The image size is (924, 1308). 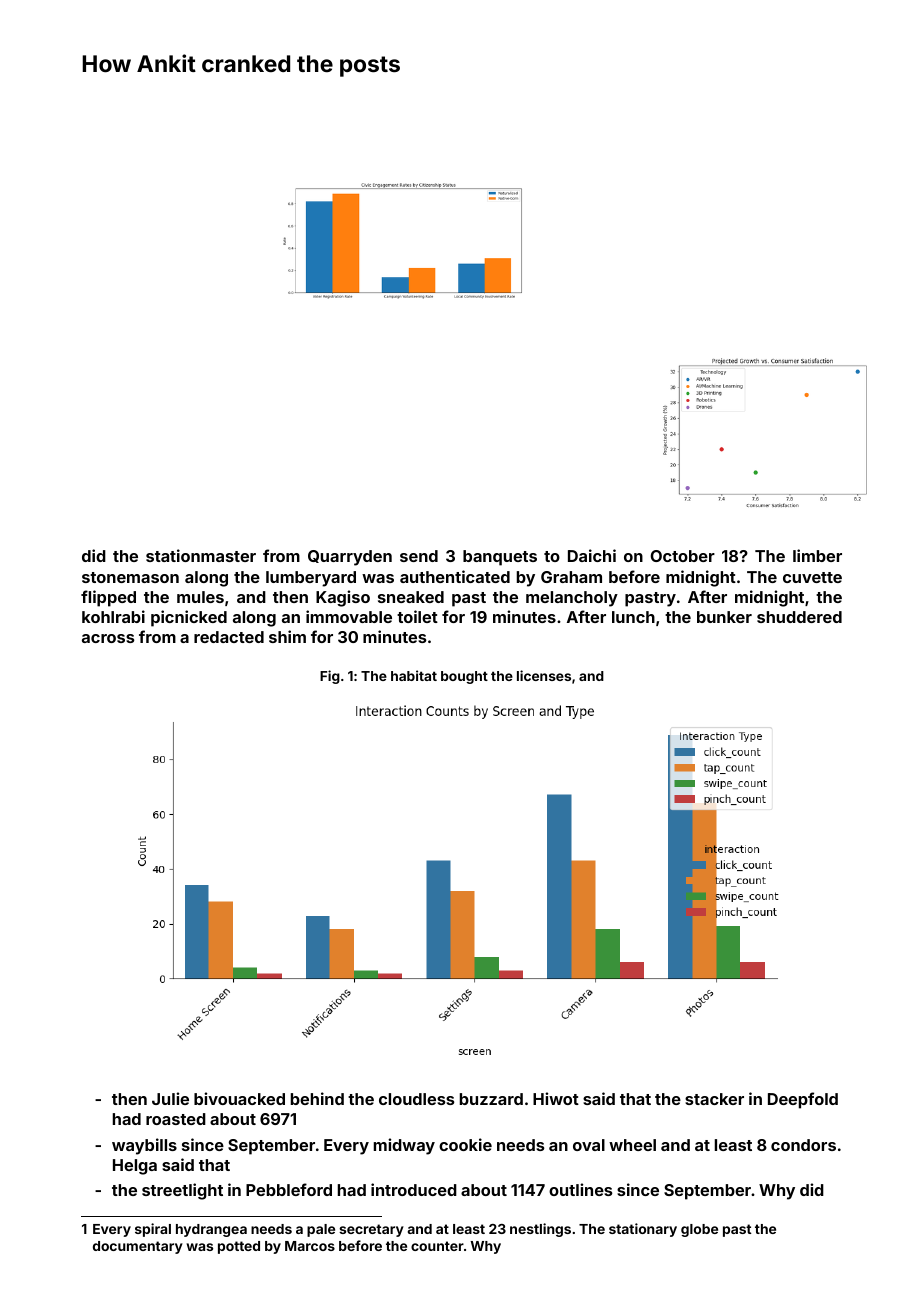 I want to click on stationmaster, so click(x=201, y=555).
